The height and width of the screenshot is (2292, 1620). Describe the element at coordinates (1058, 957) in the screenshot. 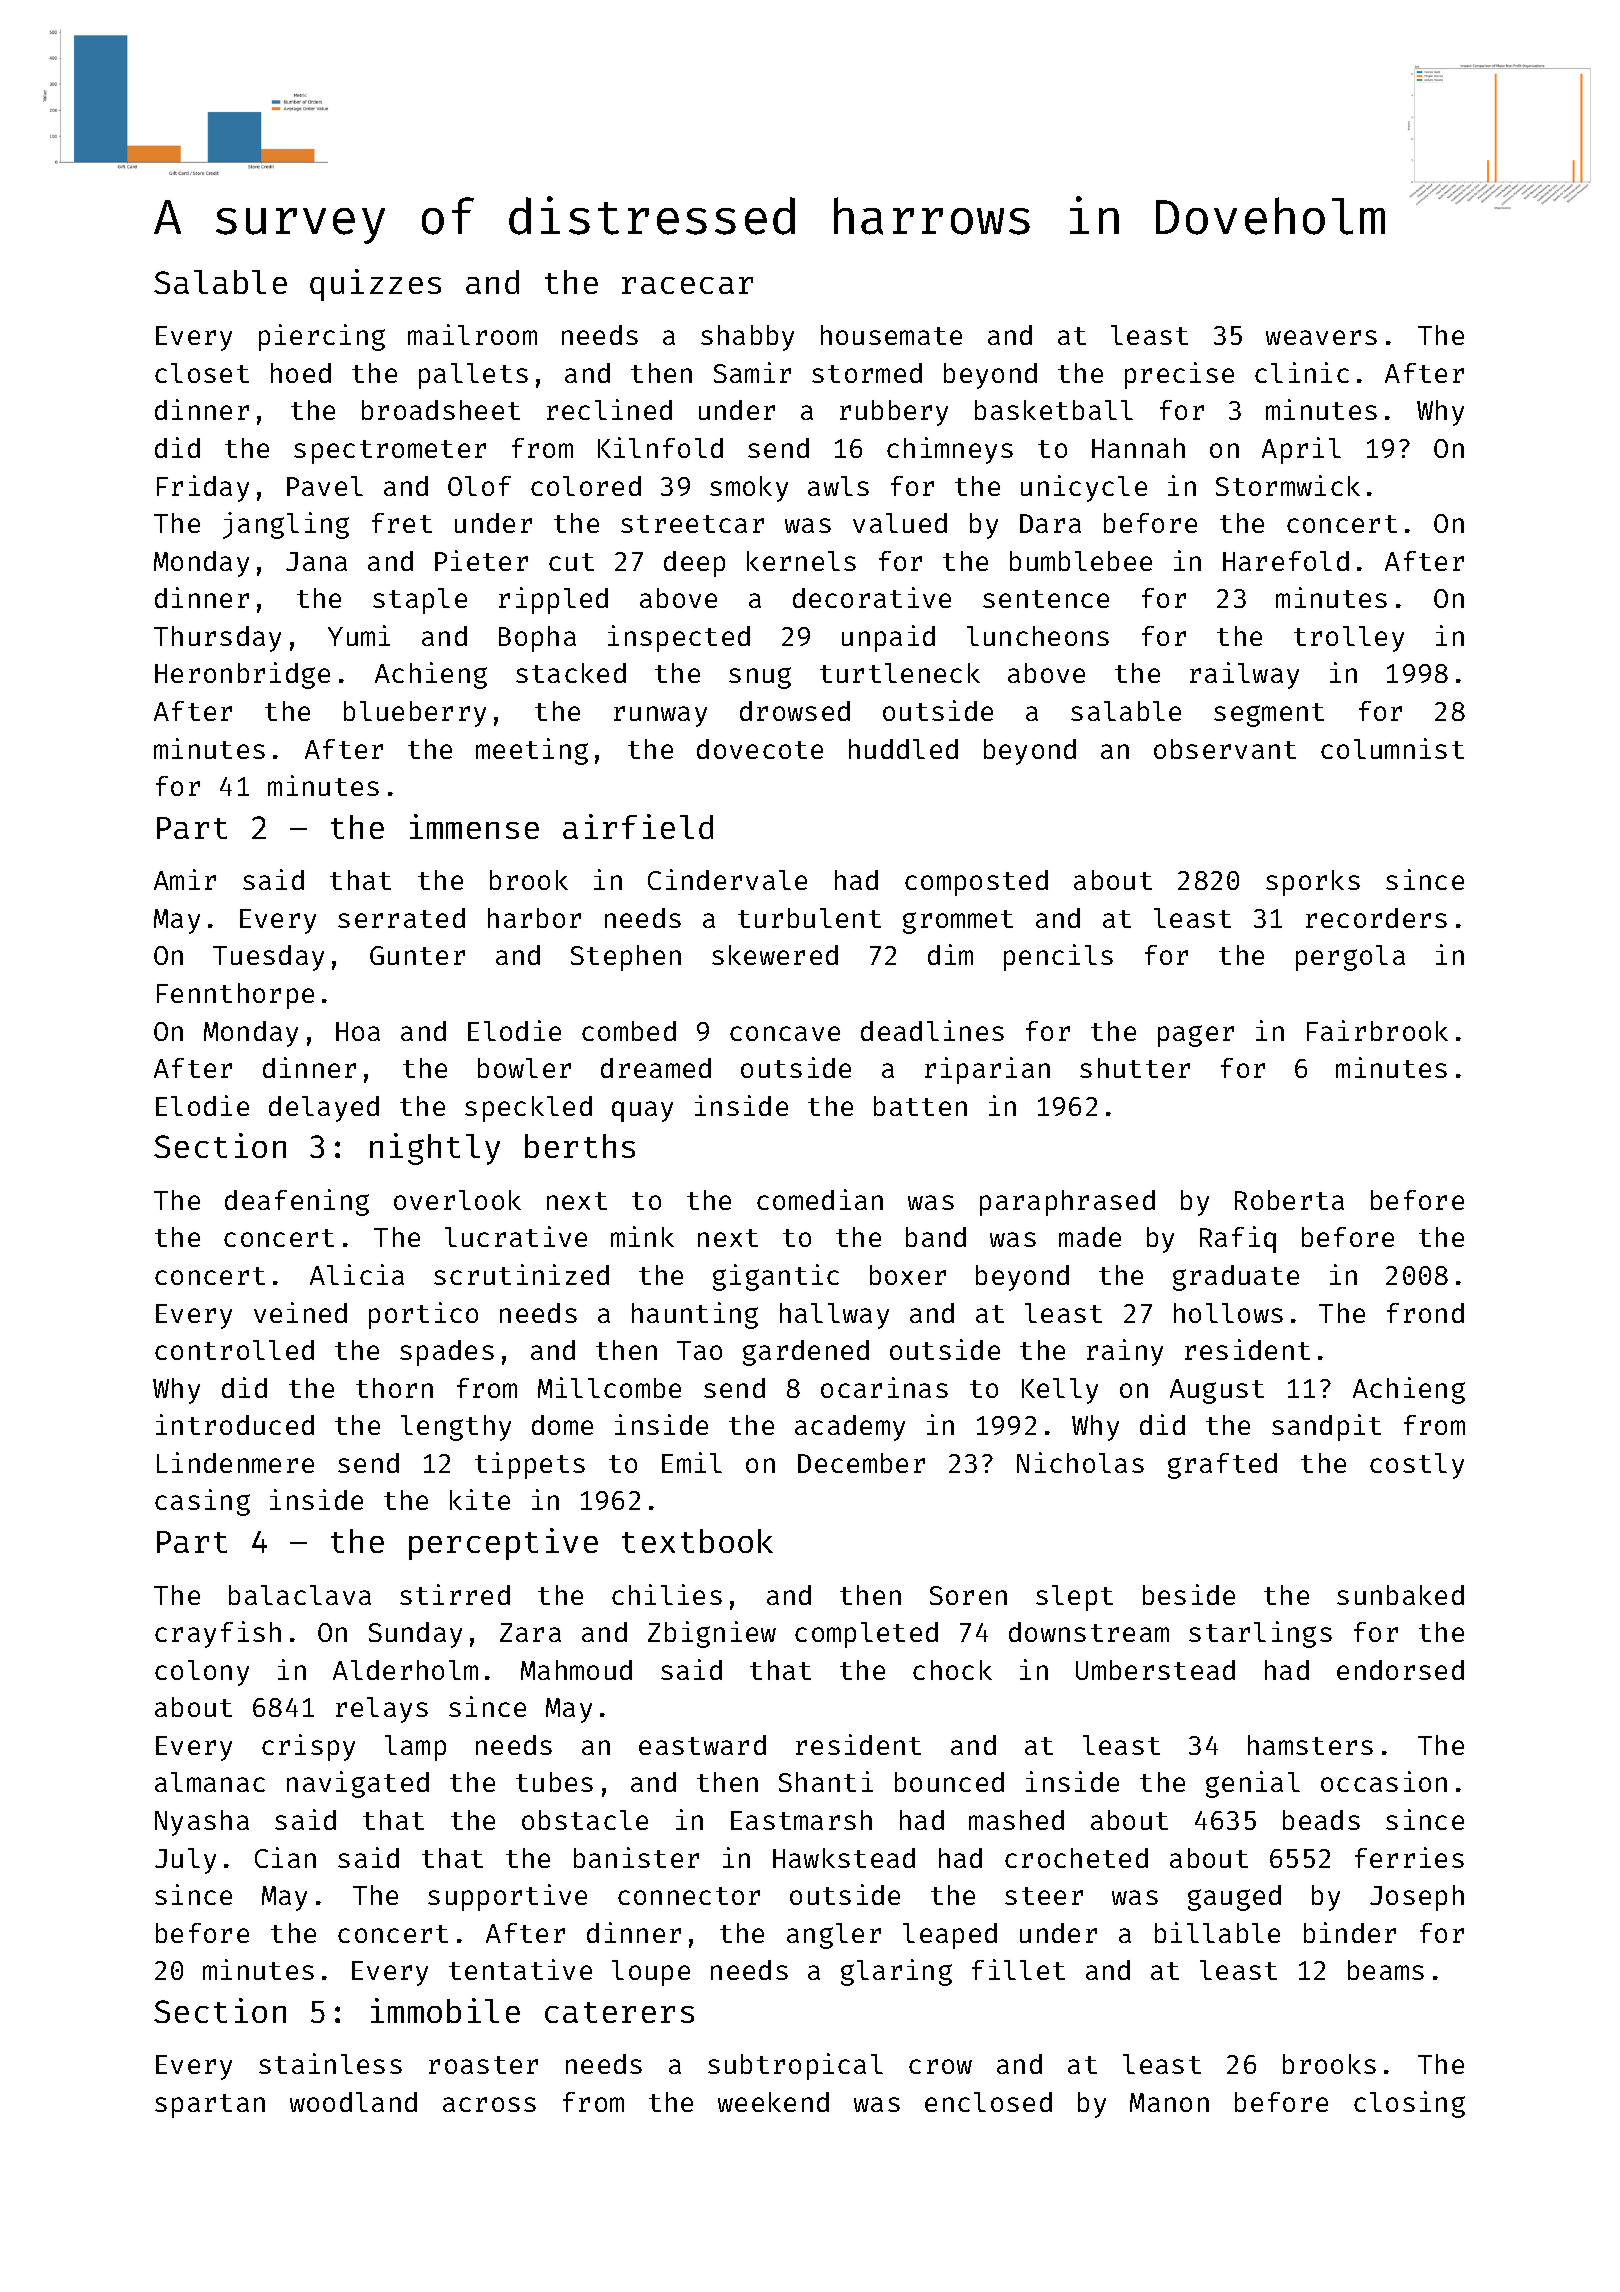

I see `pencils` at that location.
